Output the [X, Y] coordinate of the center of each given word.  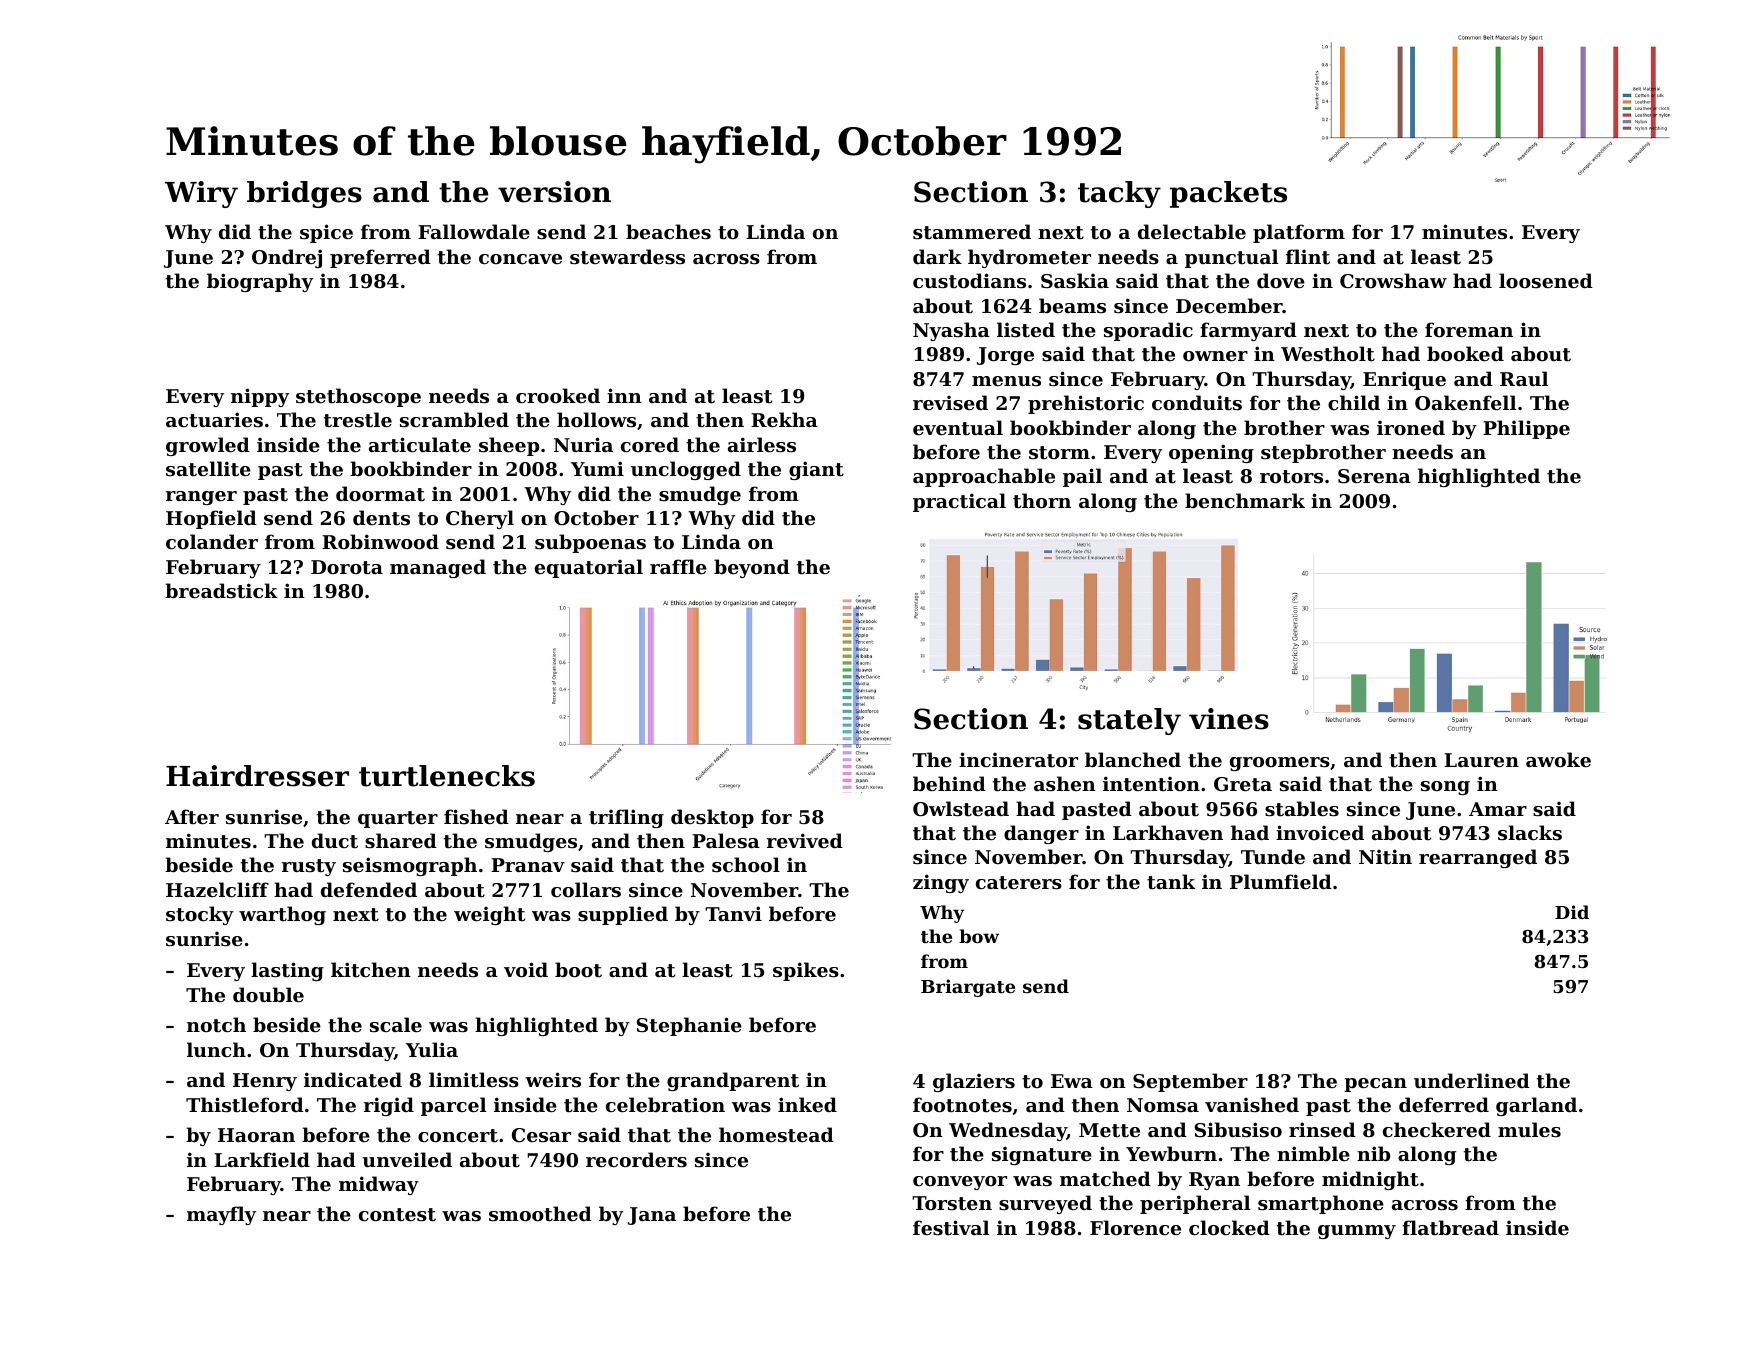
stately [1129, 721]
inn [624, 395]
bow [979, 936]
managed [438, 568]
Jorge [1005, 356]
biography [260, 282]
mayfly [221, 1215]
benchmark [1245, 500]
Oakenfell [1465, 402]
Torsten [952, 1203]
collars [586, 889]
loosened [1546, 280]
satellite [208, 469]
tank [1171, 882]
